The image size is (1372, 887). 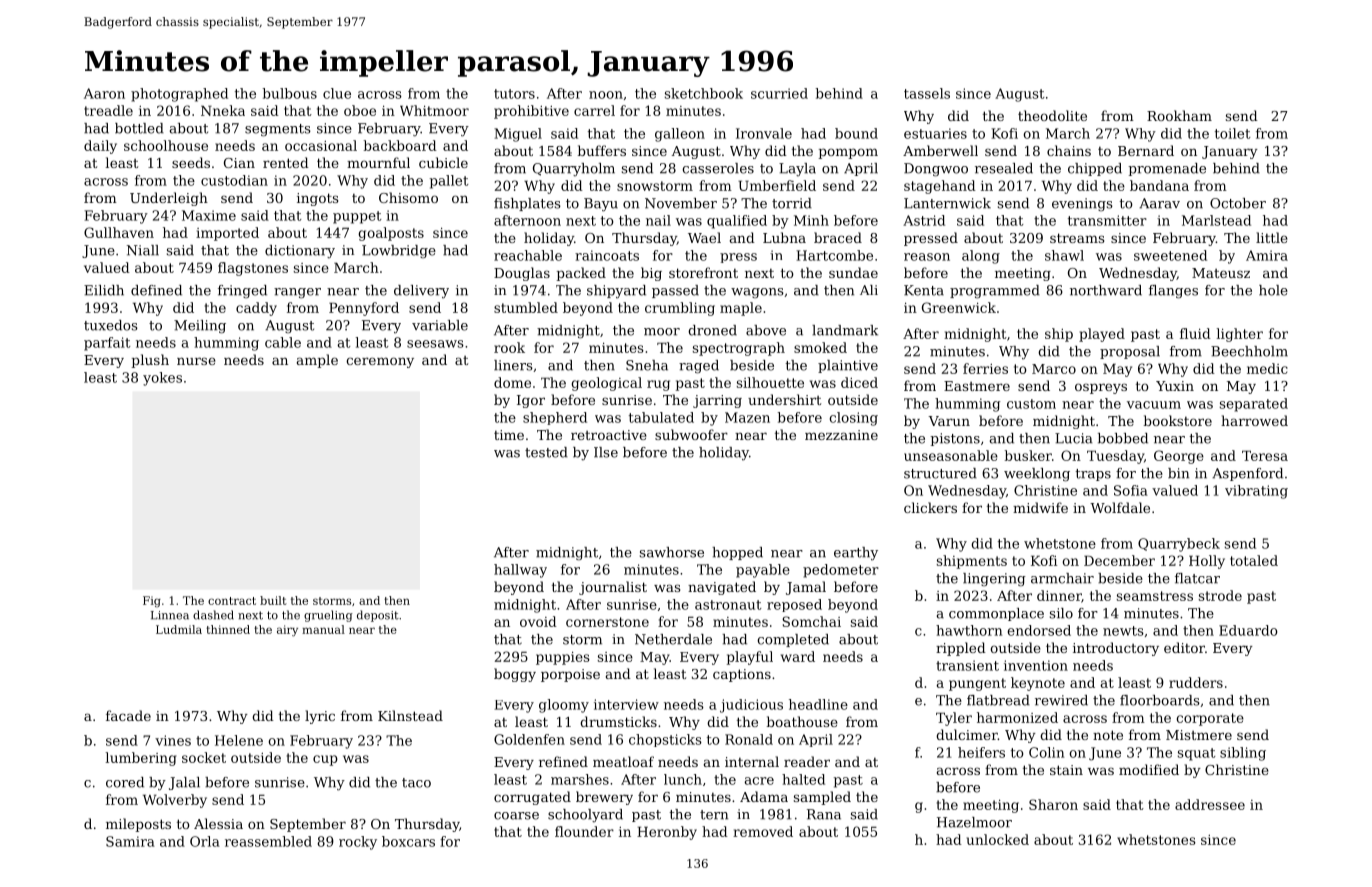 What do you see at coordinates (680, 309) in the document?
I see `crumbling` at bounding box center [680, 309].
